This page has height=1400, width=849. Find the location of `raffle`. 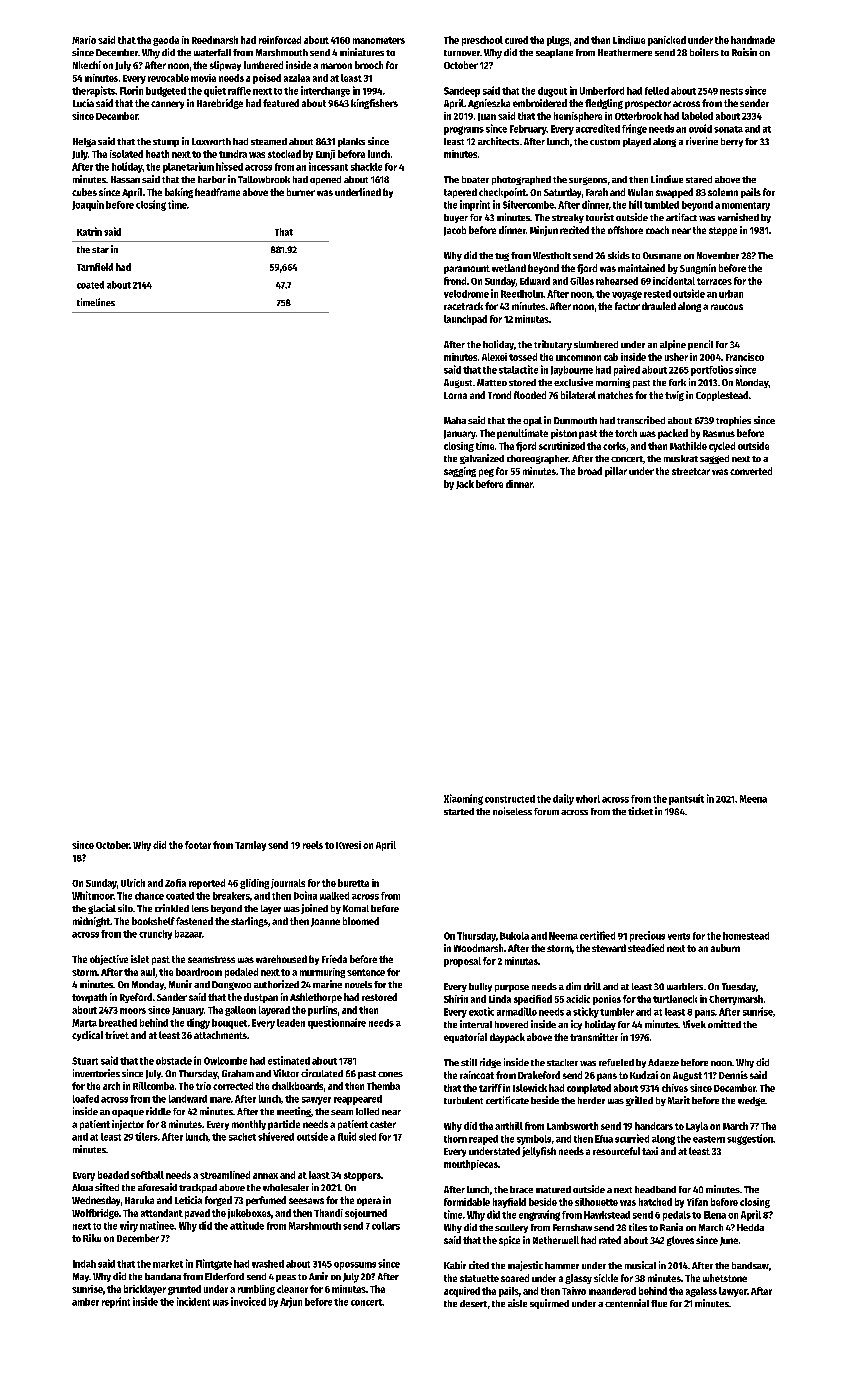

raffle is located at coordinates (239, 91).
